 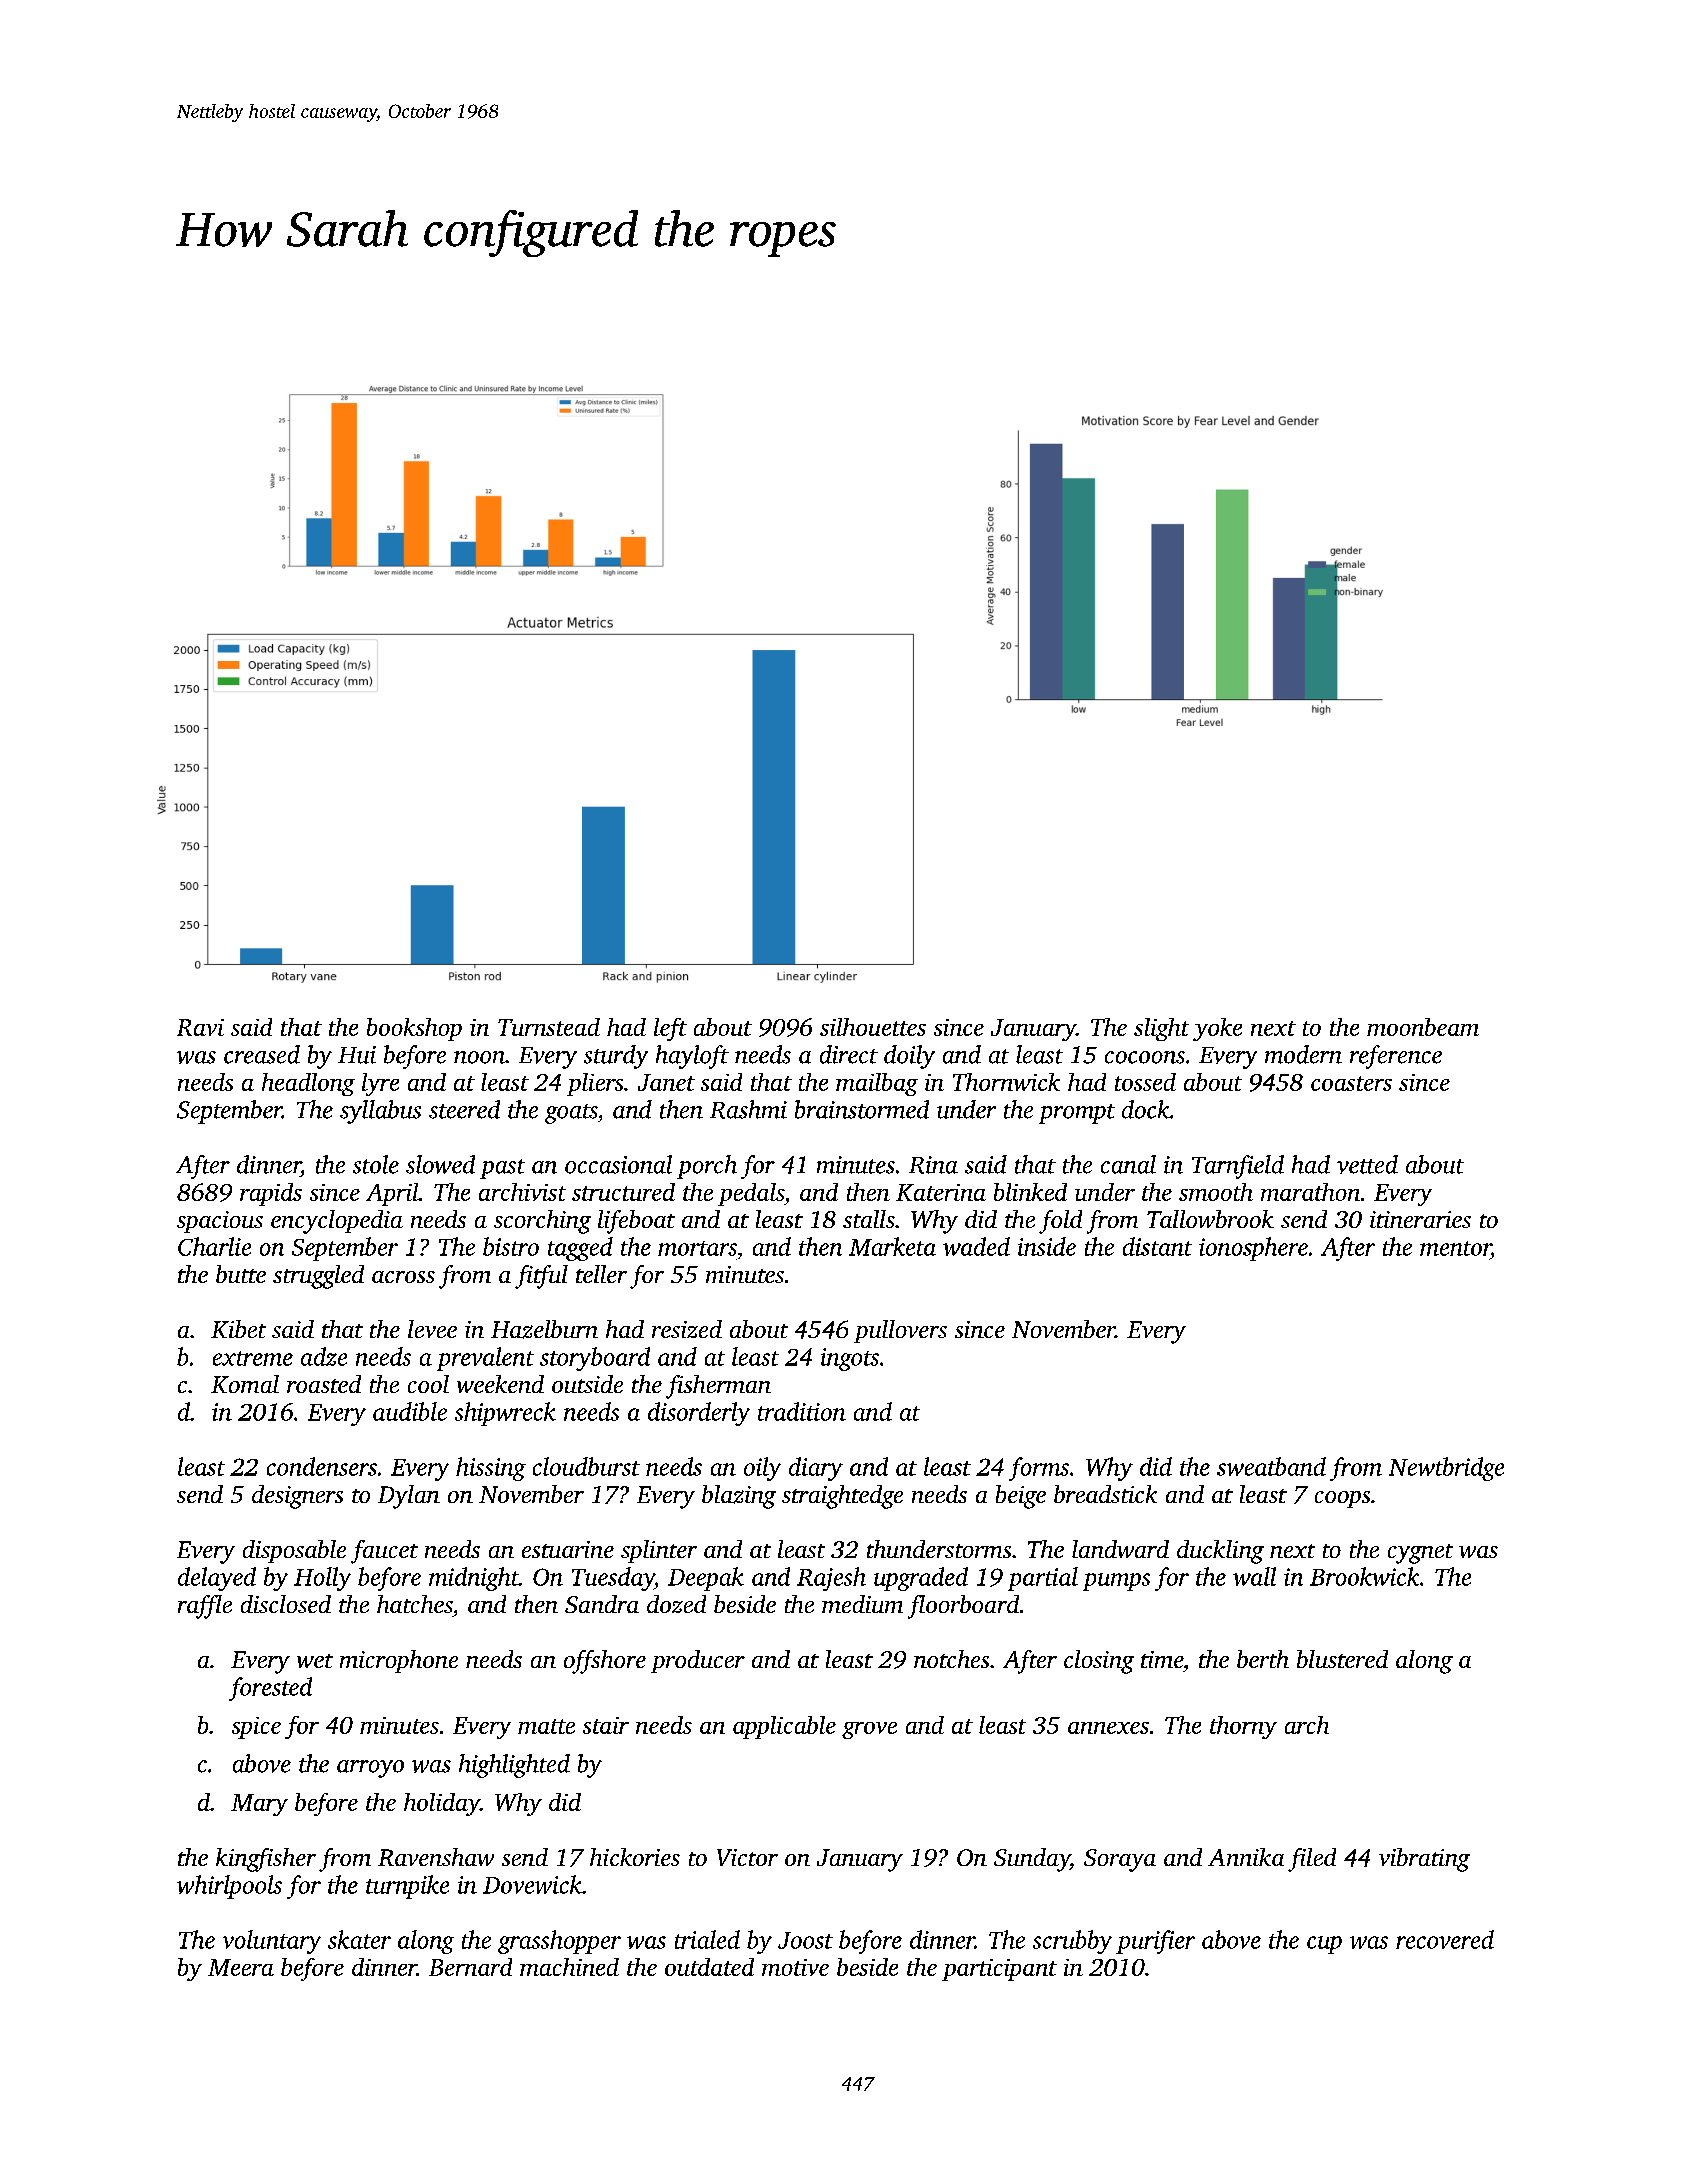 What do you see at coordinates (491, 1469) in the document?
I see `hissing` at bounding box center [491, 1469].
